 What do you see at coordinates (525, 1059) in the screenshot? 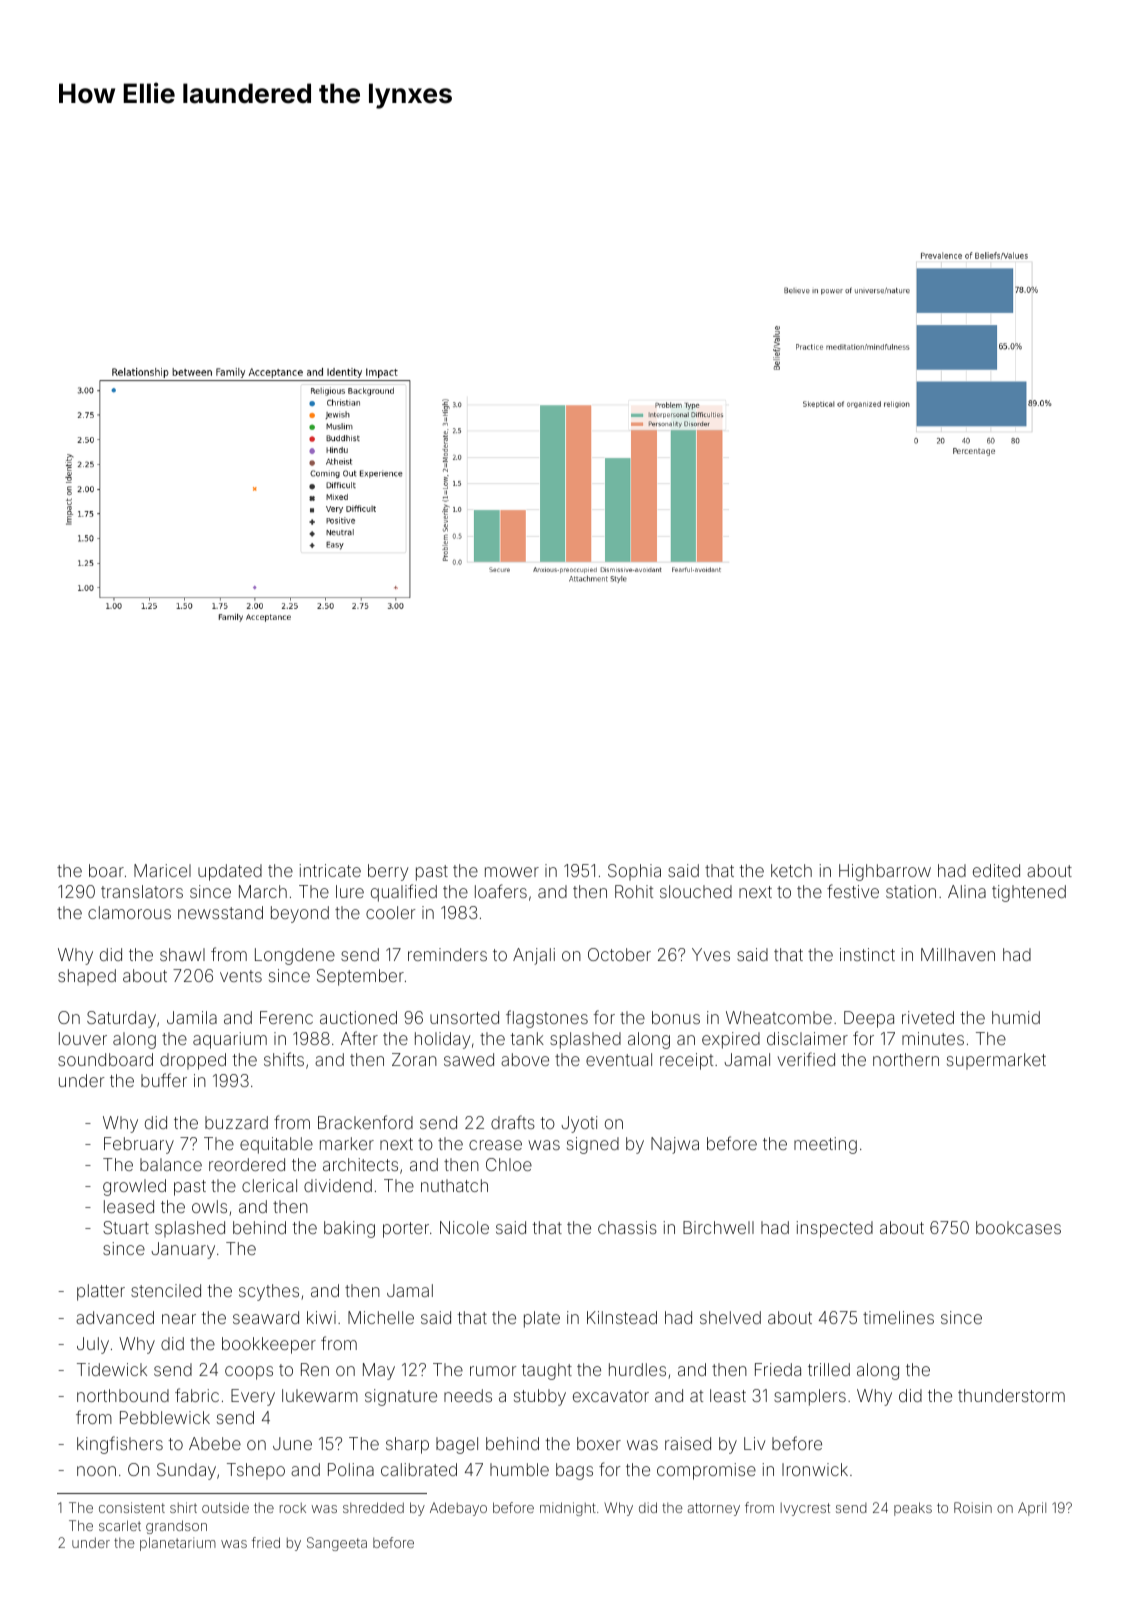
I see `above` at bounding box center [525, 1059].
